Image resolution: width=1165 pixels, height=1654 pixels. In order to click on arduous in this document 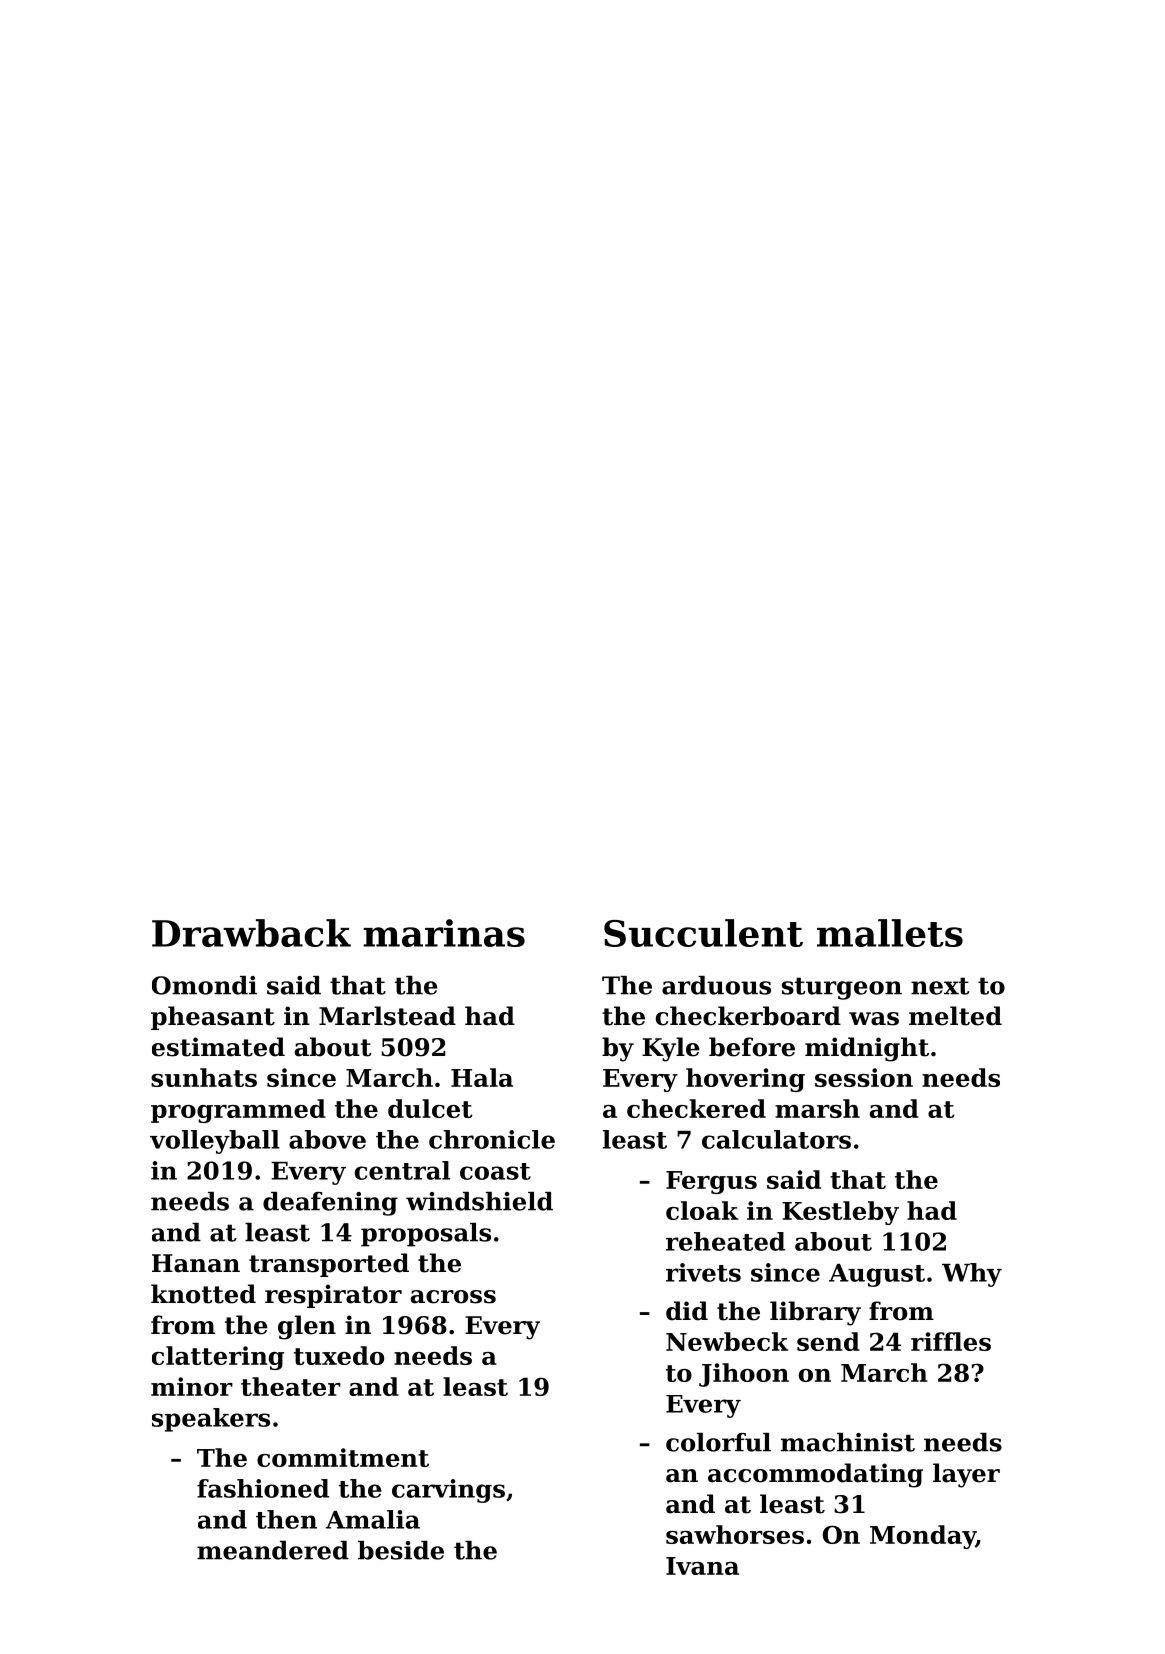, I will do `click(716, 985)`.
